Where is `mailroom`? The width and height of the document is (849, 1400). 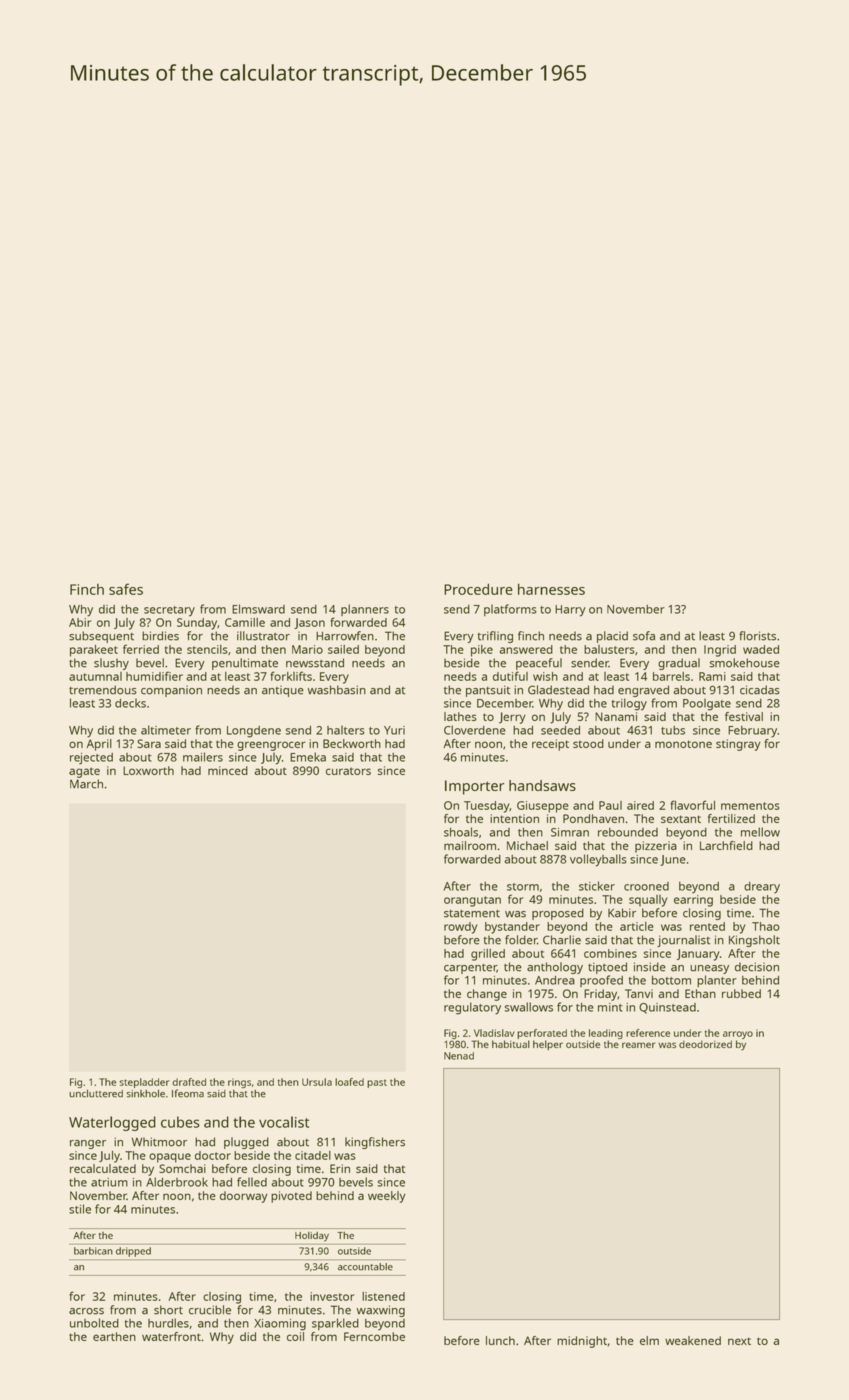
mailroom is located at coordinates (470, 845).
